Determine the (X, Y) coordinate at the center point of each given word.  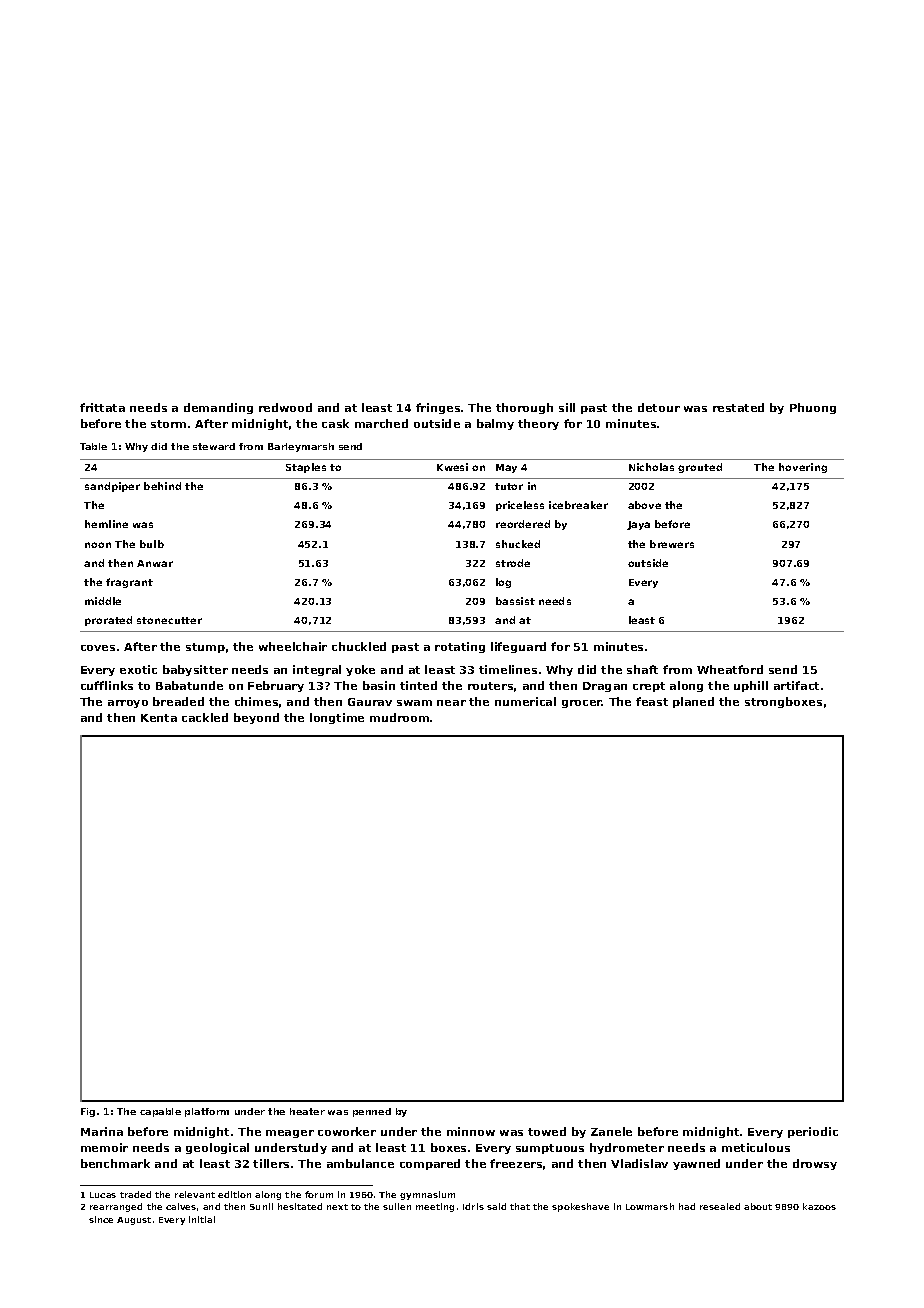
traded (135, 1194)
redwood (285, 407)
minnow (471, 1131)
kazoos (819, 1206)
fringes (438, 408)
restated (738, 407)
